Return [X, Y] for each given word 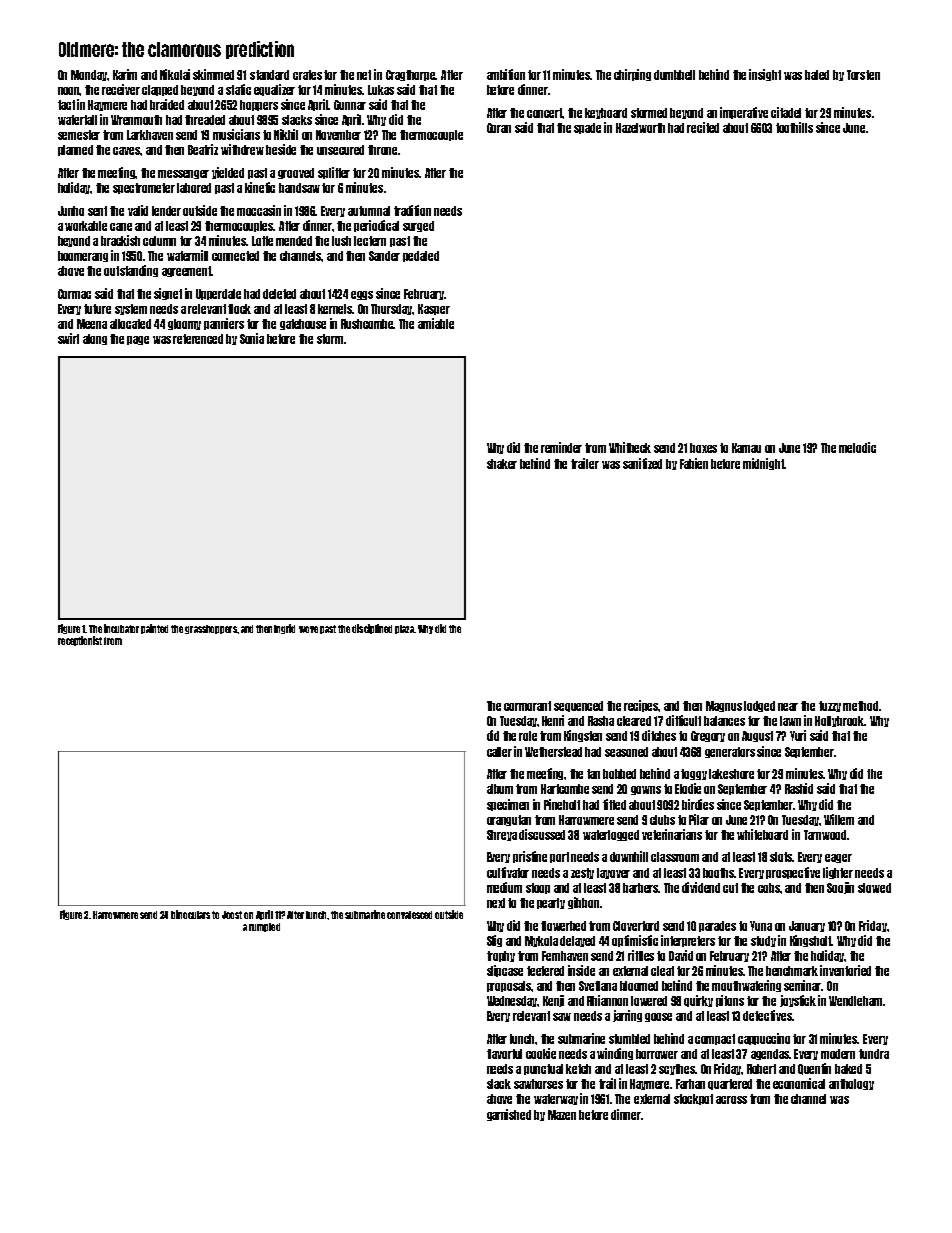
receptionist [80, 641]
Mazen [562, 1115]
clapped [160, 90]
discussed [542, 834]
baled [817, 75]
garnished [509, 1115]
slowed [874, 888]
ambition [506, 74]
